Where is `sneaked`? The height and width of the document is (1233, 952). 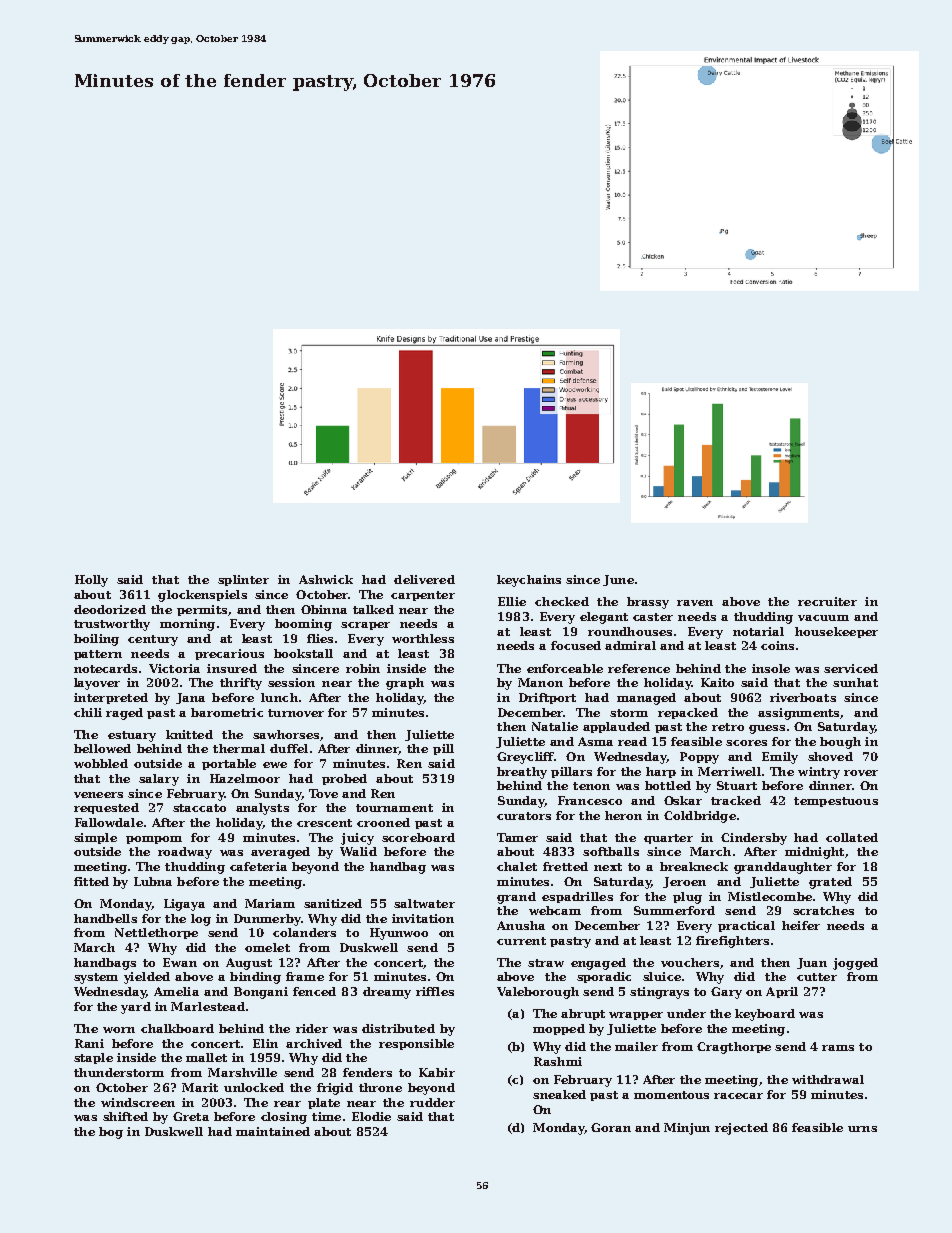 sneaked is located at coordinates (559, 1094).
